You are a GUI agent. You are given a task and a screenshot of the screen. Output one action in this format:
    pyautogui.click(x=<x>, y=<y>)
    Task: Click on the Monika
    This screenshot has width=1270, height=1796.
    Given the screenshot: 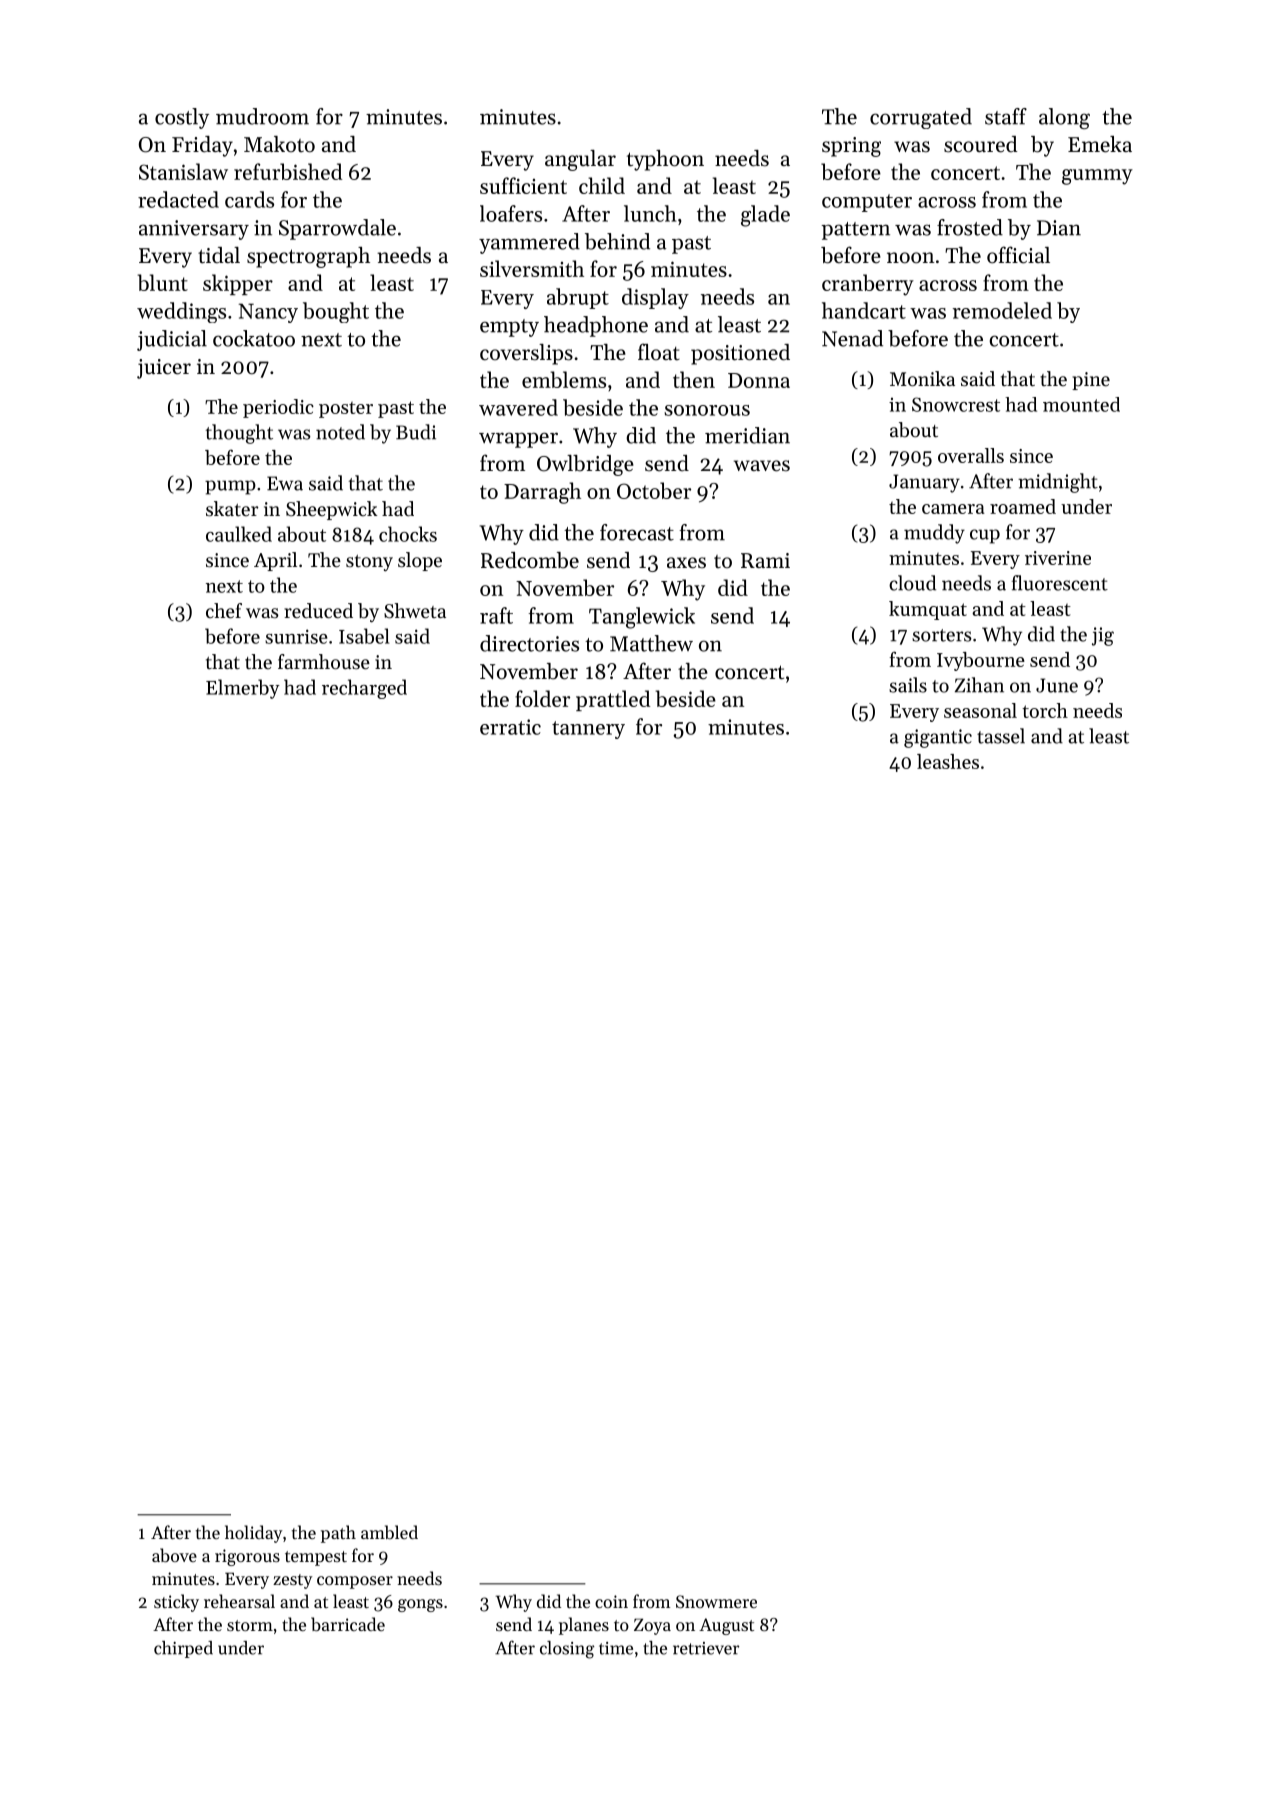 What is the action you would take?
    pyautogui.click(x=922, y=379)
